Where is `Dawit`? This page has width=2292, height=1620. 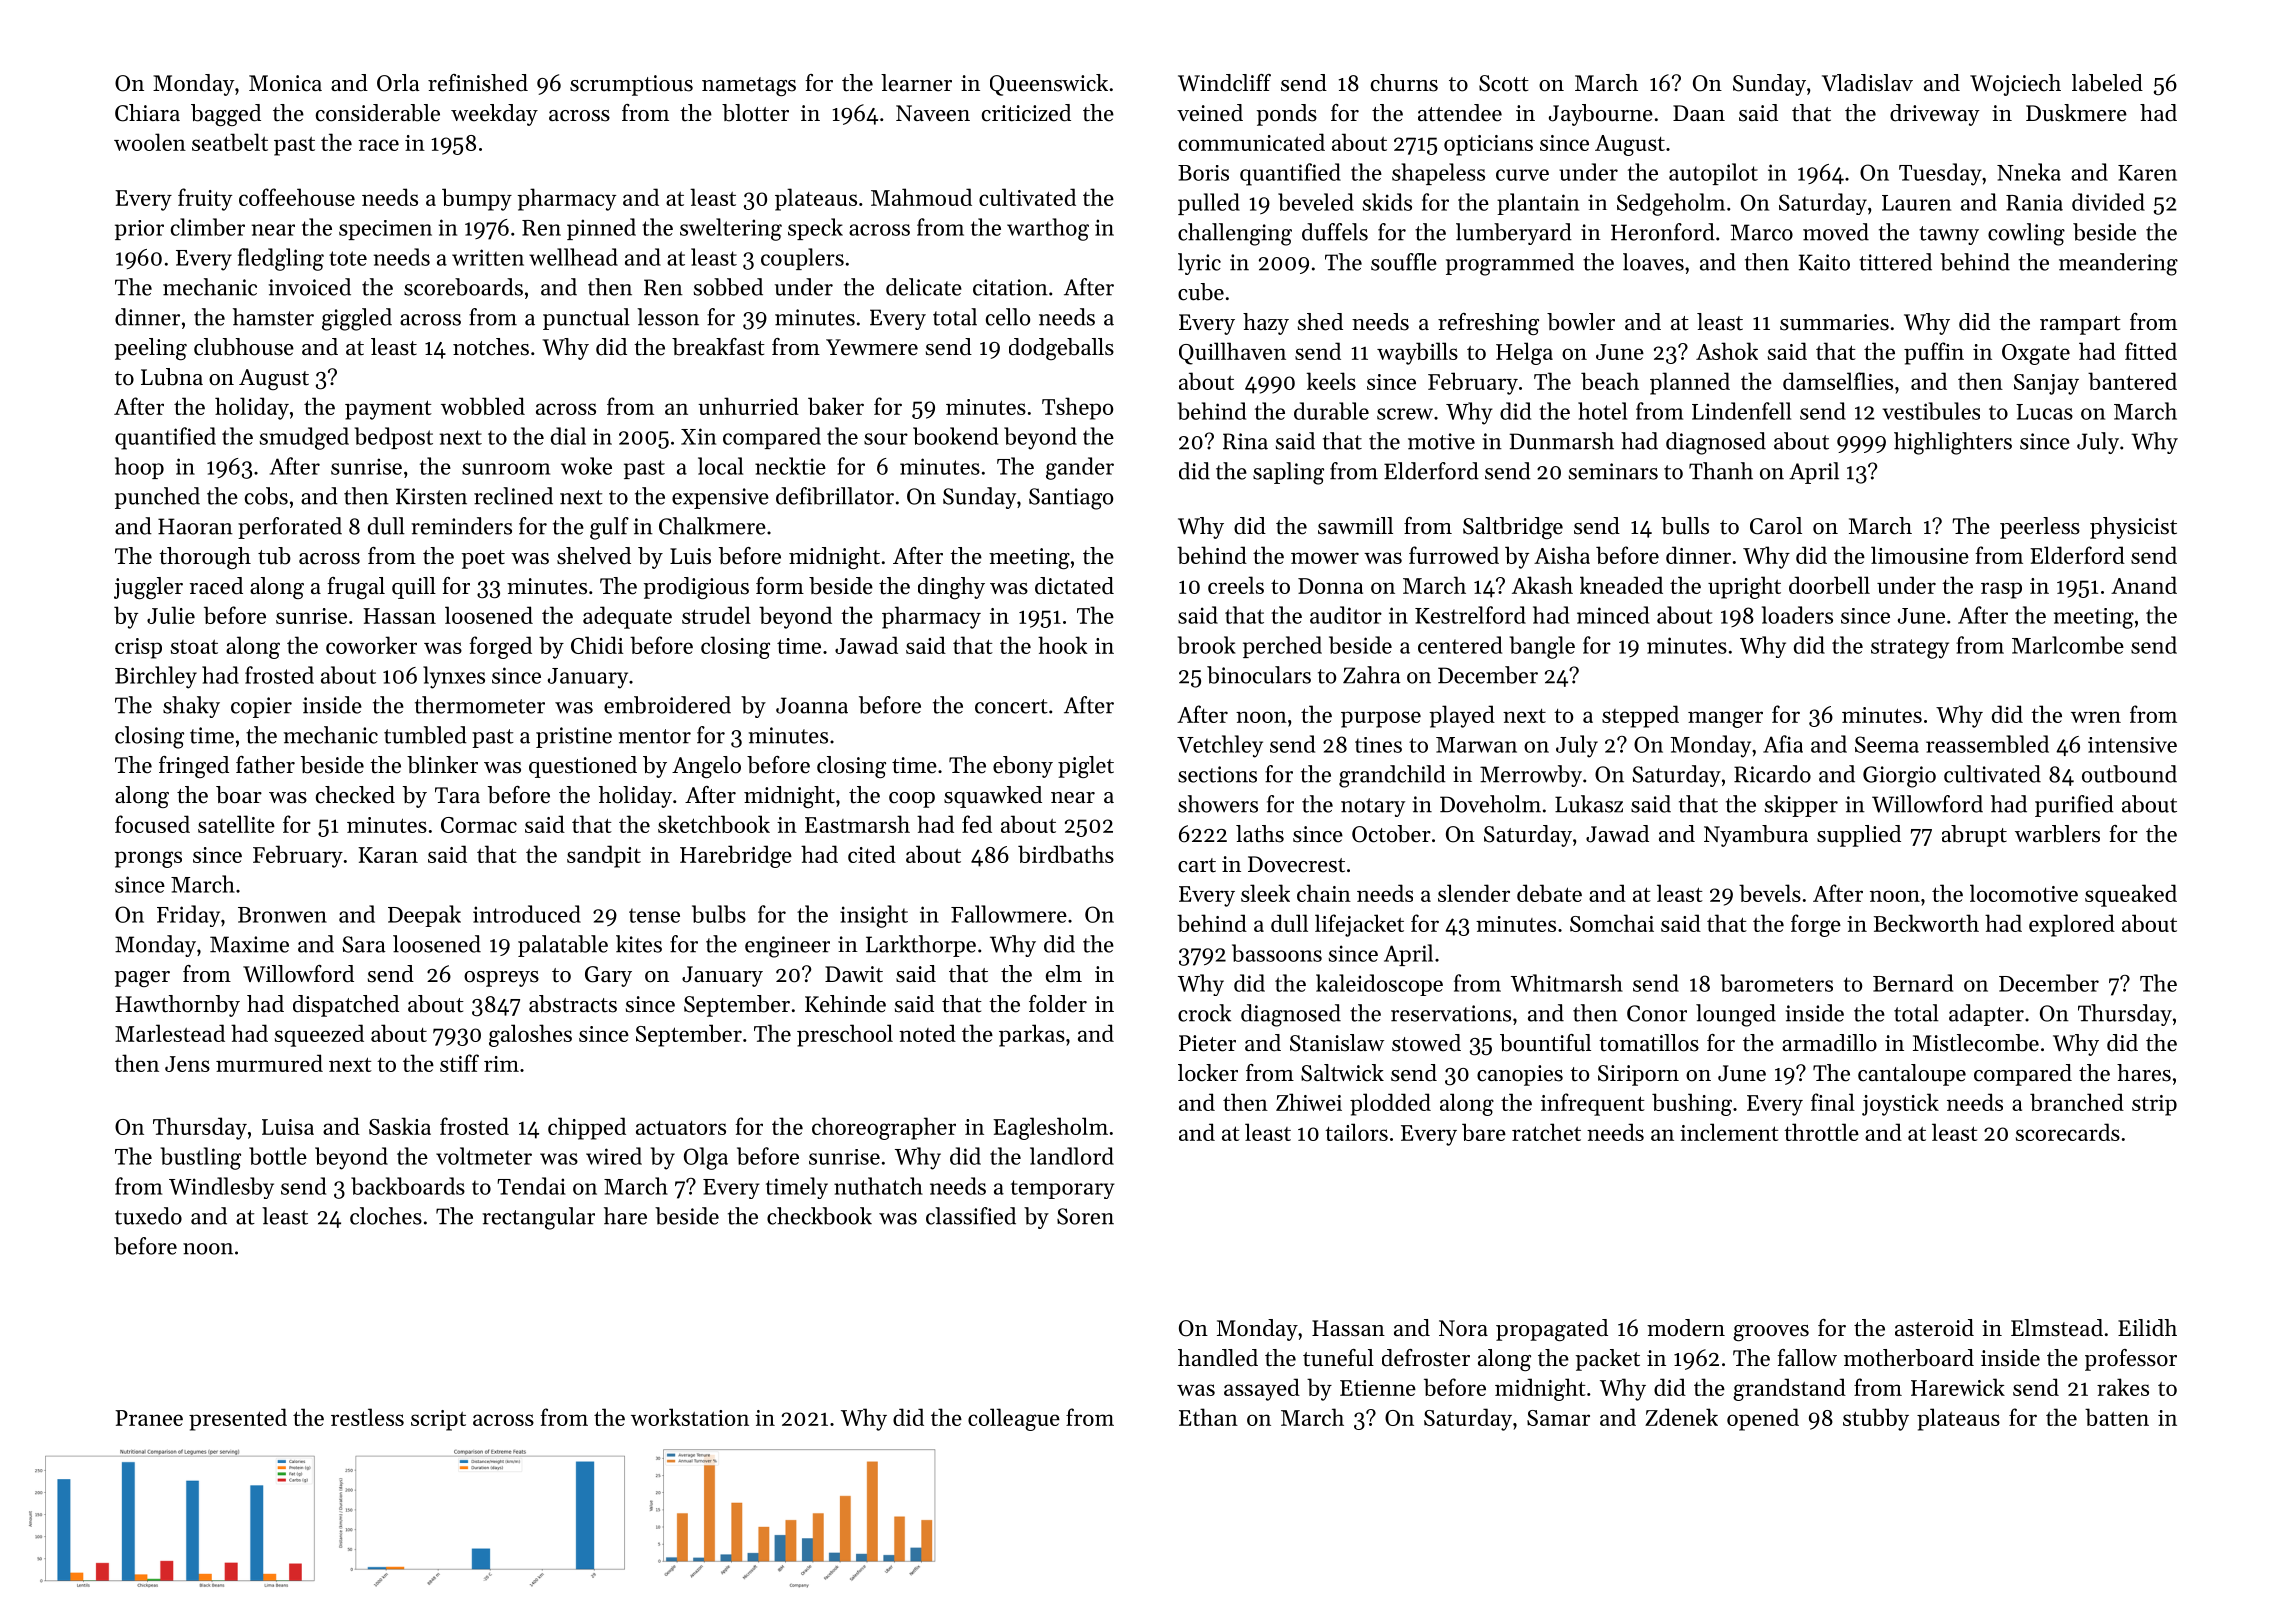
Dawit is located at coordinates (854, 974).
